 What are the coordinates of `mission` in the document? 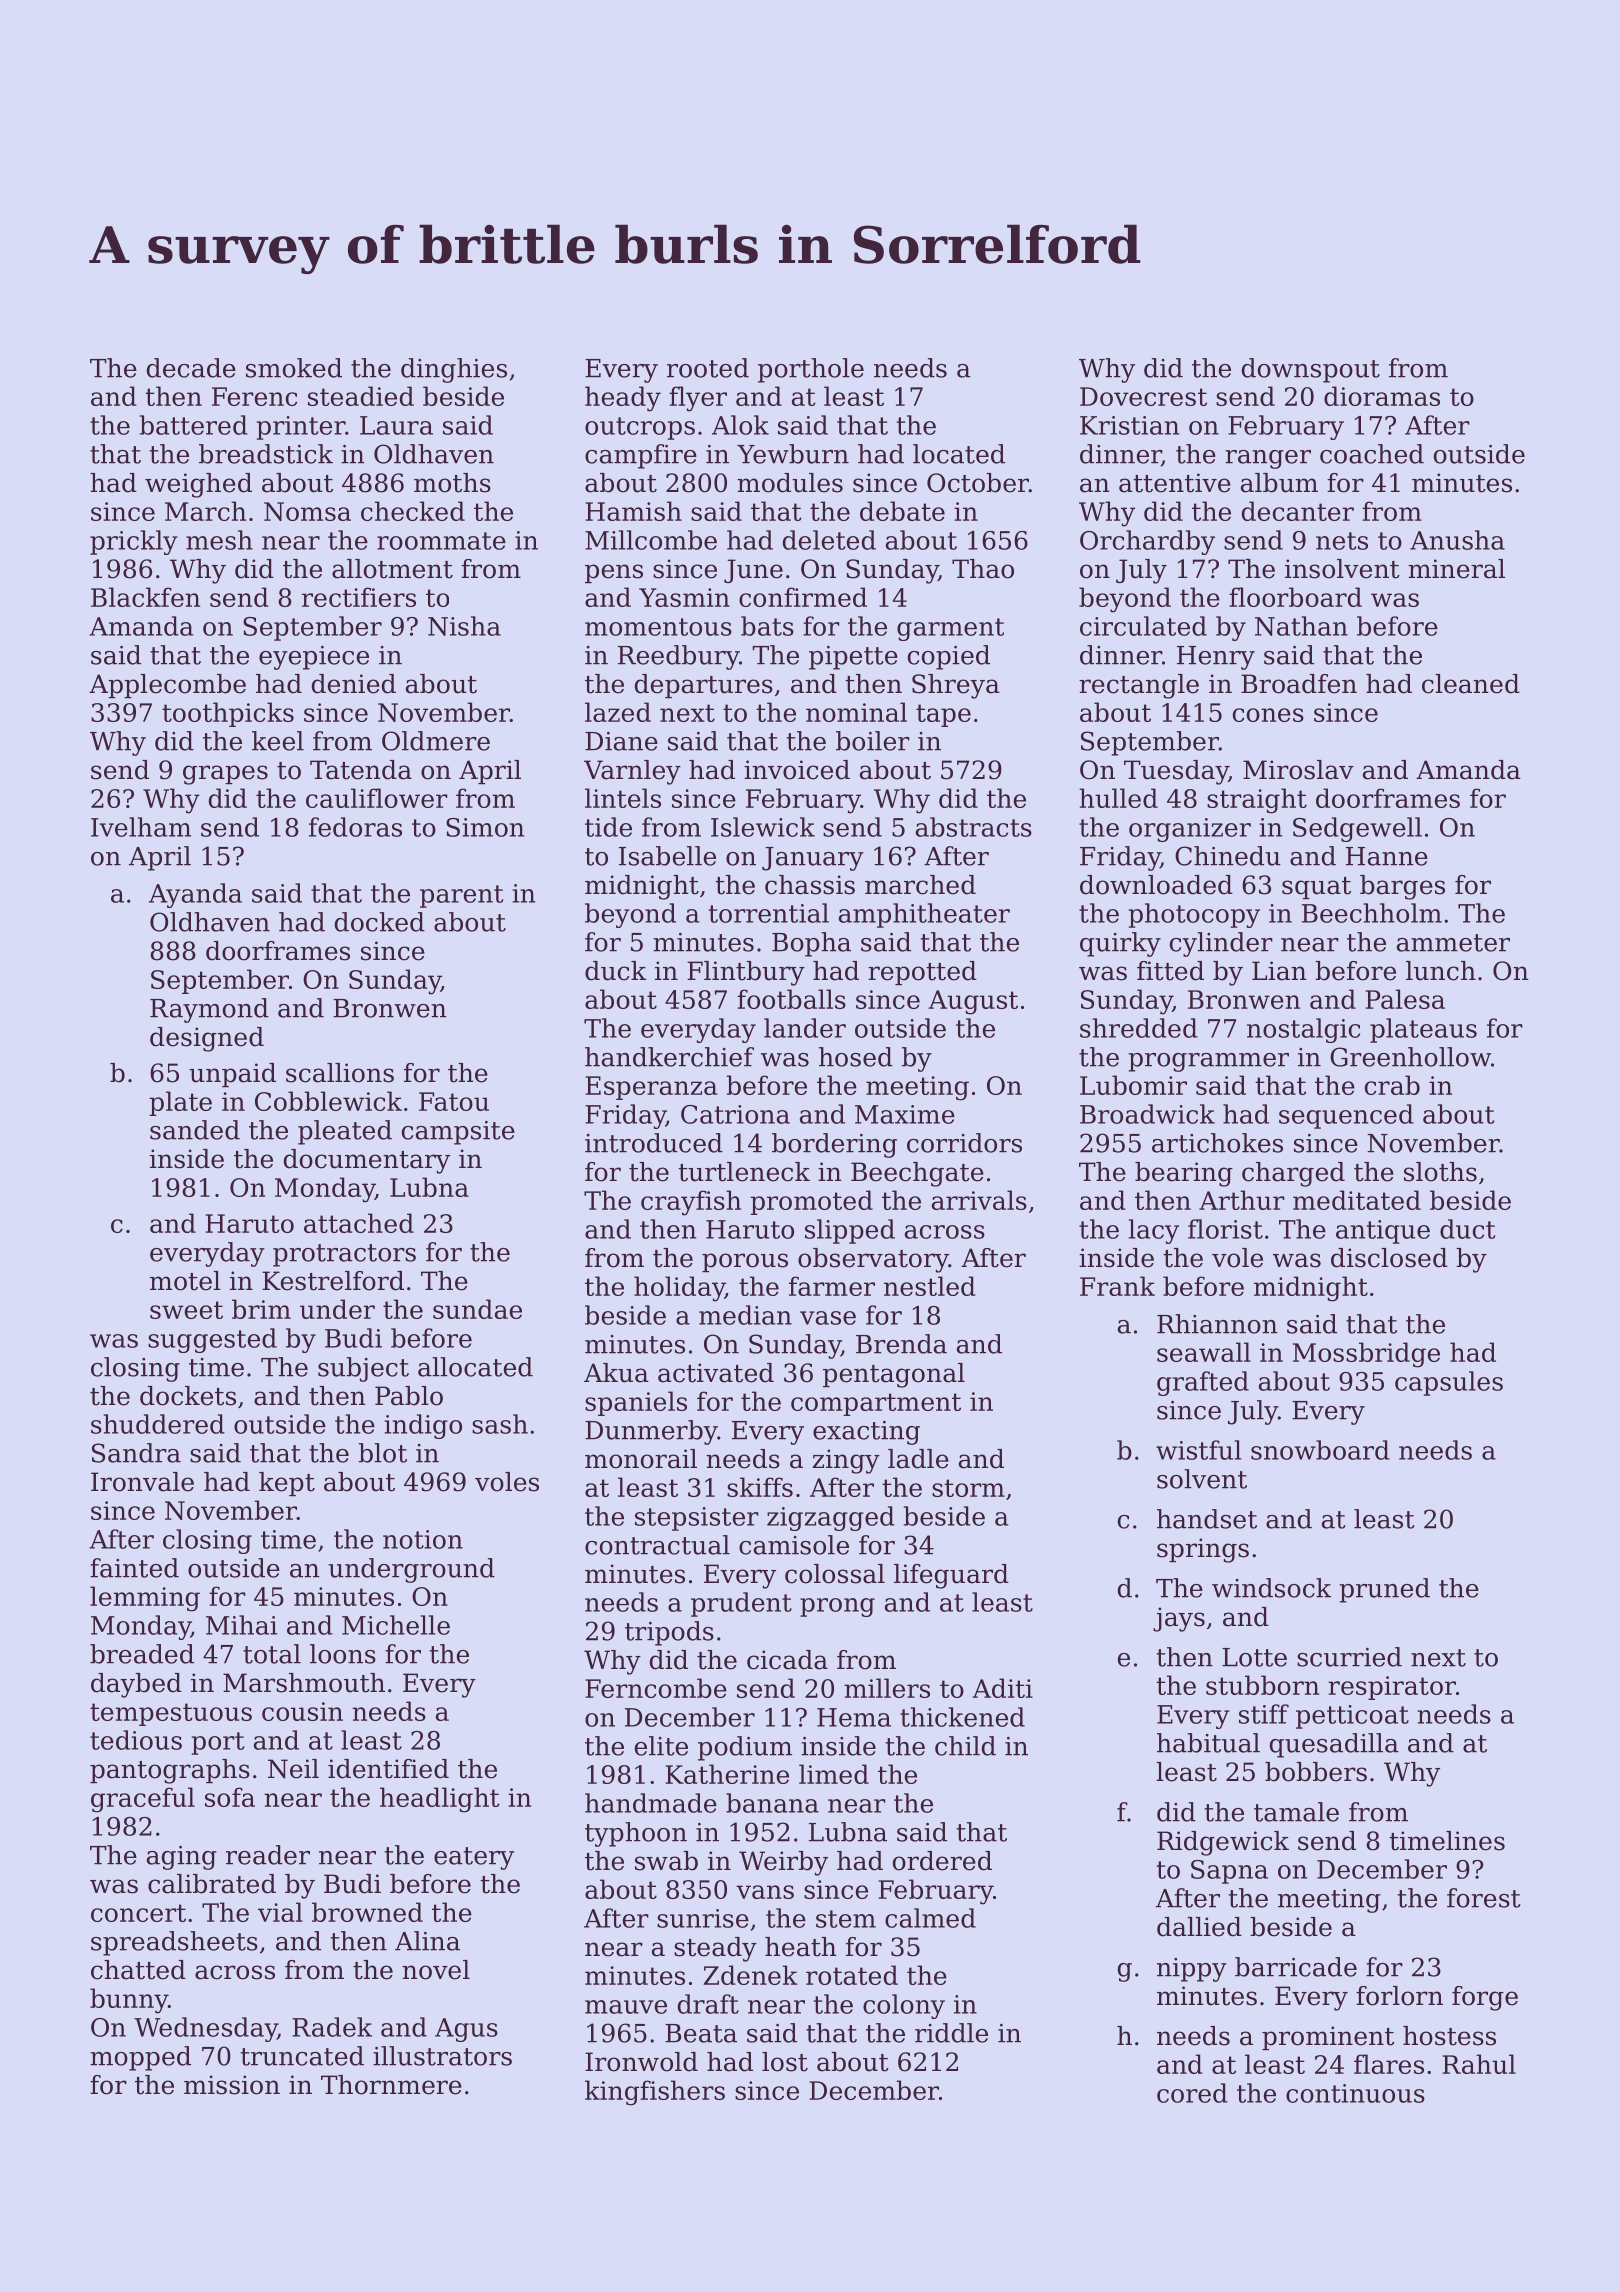 It's located at (232, 2085).
